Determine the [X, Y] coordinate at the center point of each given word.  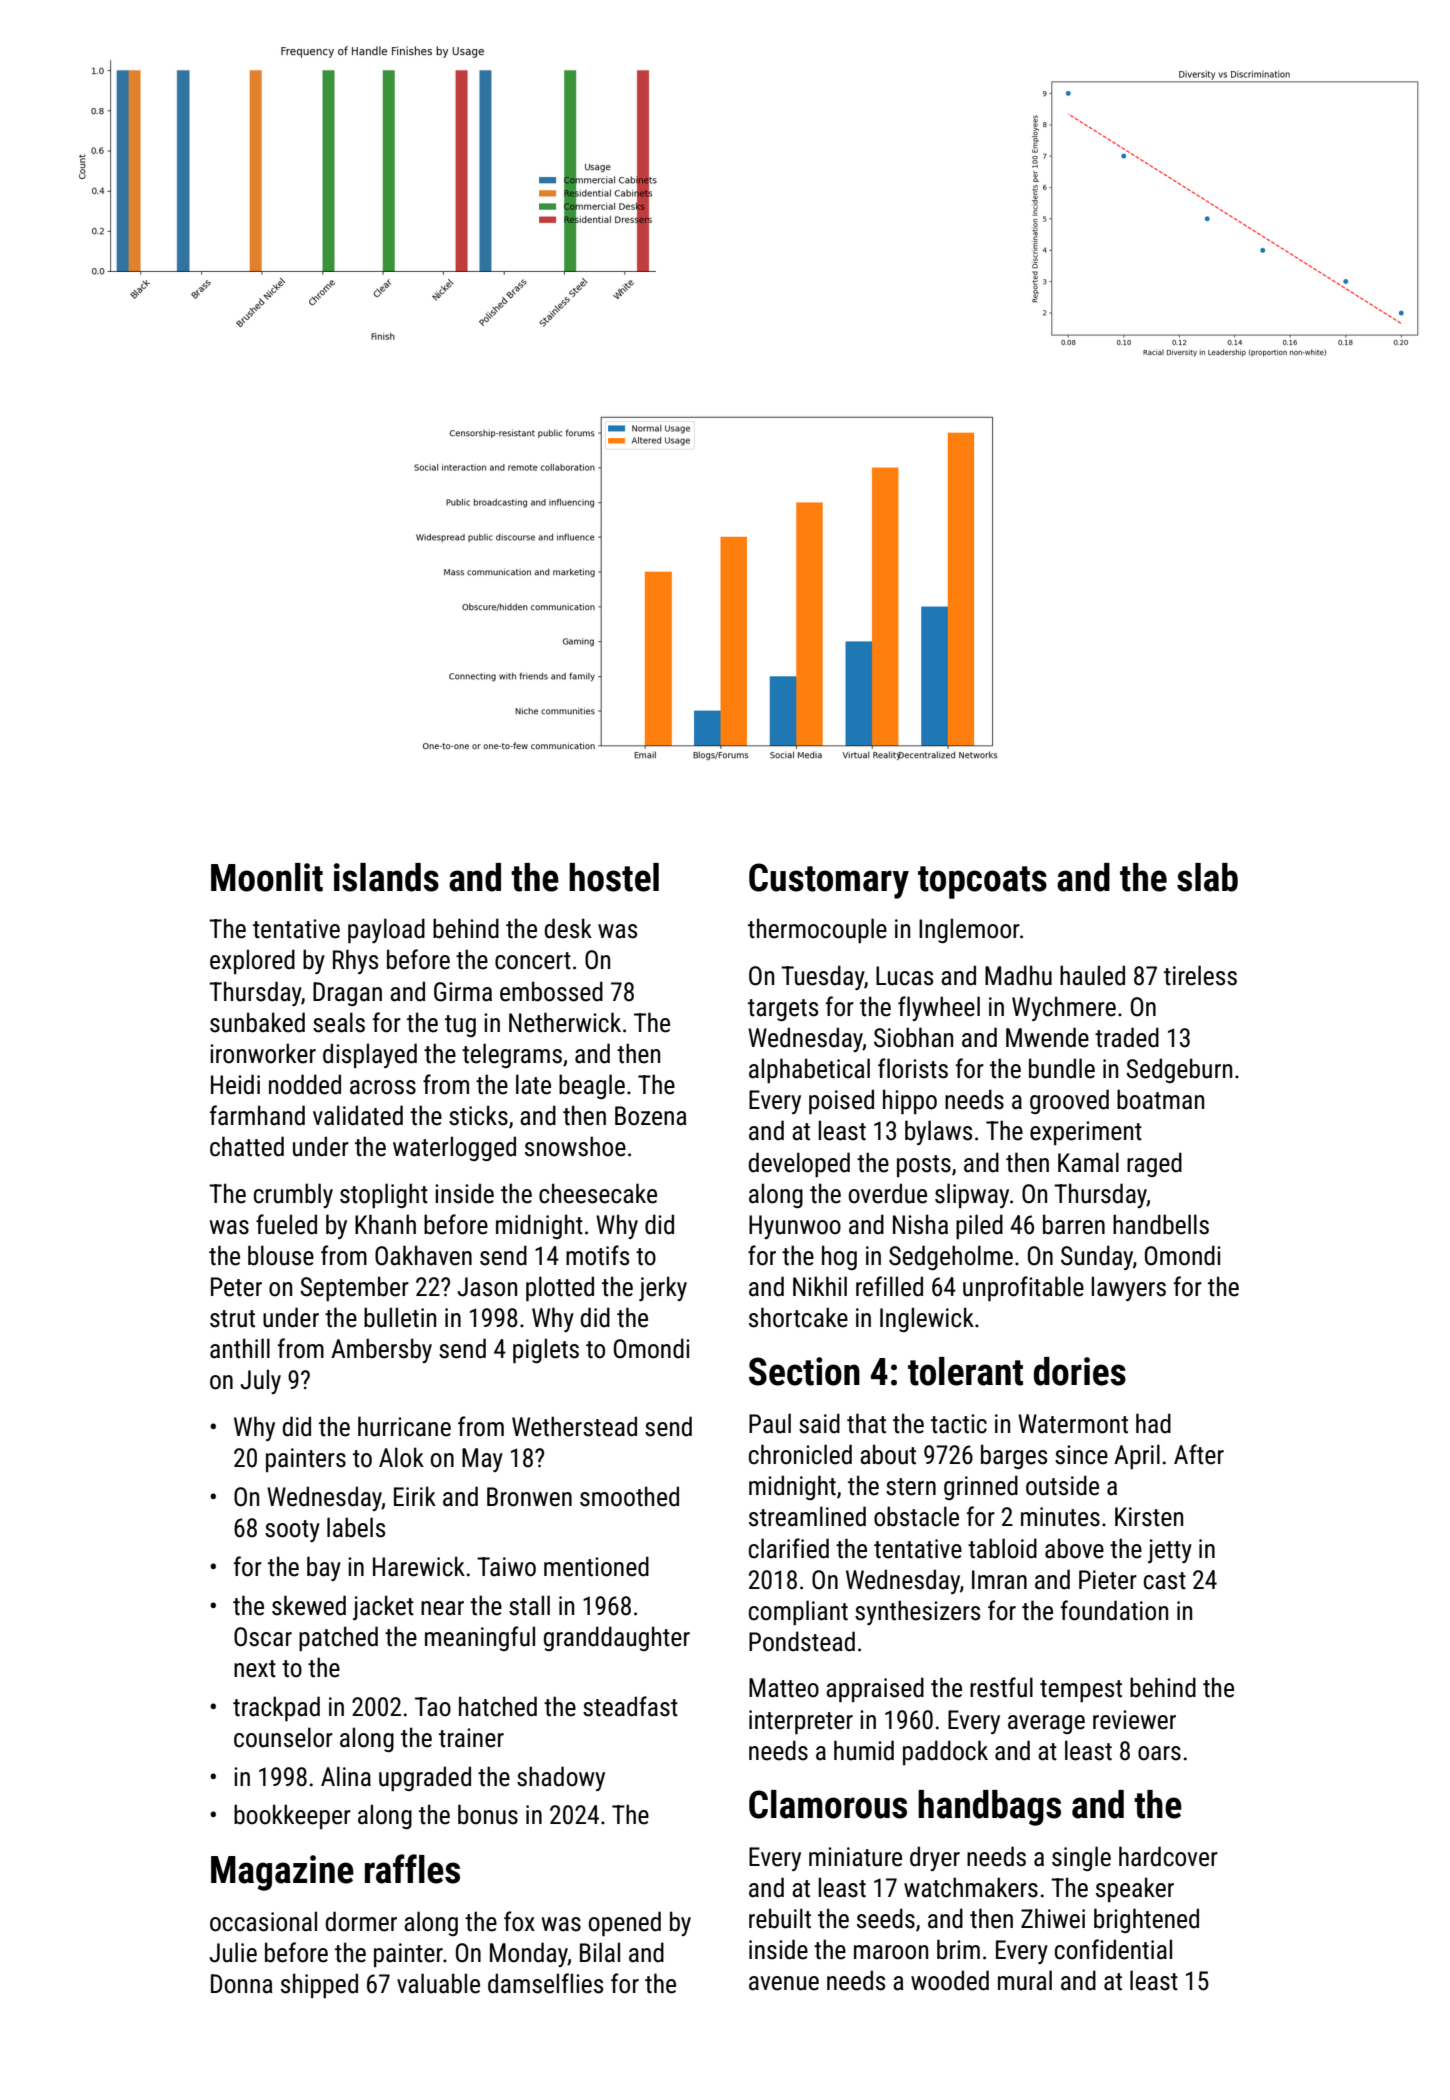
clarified [789, 1548]
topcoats [982, 882]
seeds [886, 1918]
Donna [242, 1984]
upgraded [425, 1778]
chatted [247, 1146]
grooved [1069, 1101]
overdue [888, 1193]
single [1081, 1858]
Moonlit [267, 877]
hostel [614, 877]
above [1074, 1548]
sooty [292, 1531]
